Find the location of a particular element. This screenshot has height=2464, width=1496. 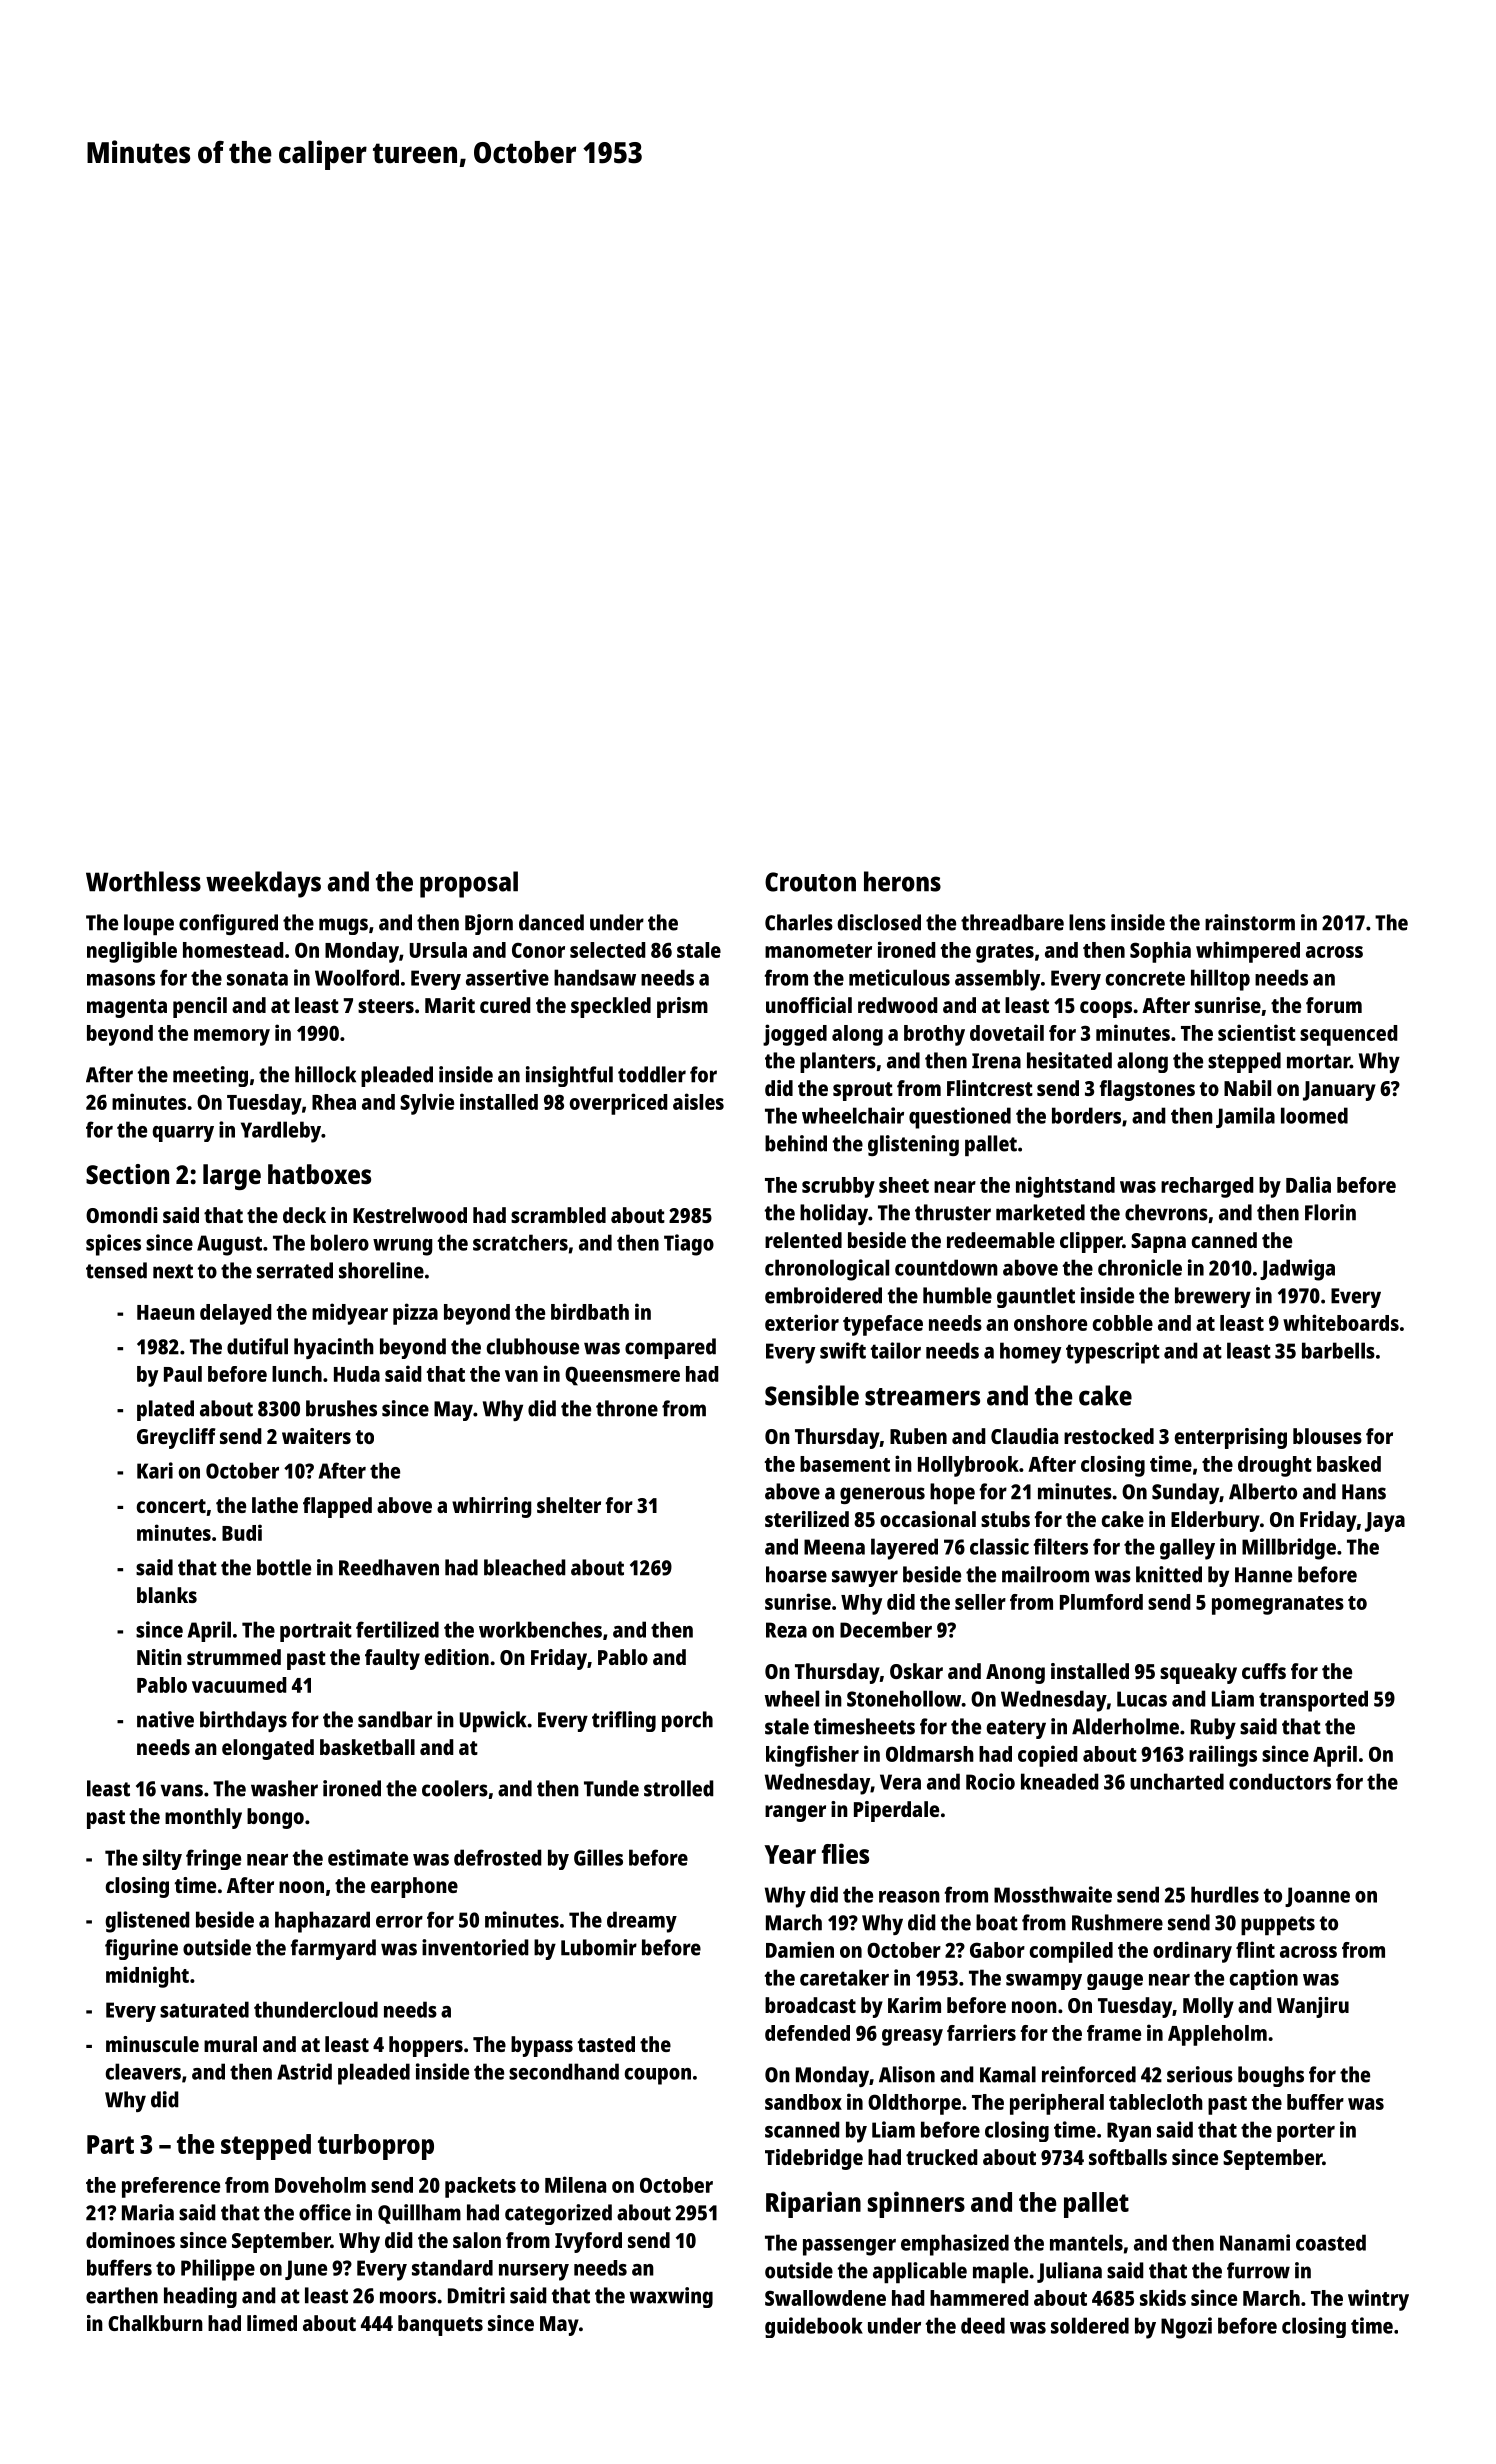

Dmitri is located at coordinates (476, 2295).
